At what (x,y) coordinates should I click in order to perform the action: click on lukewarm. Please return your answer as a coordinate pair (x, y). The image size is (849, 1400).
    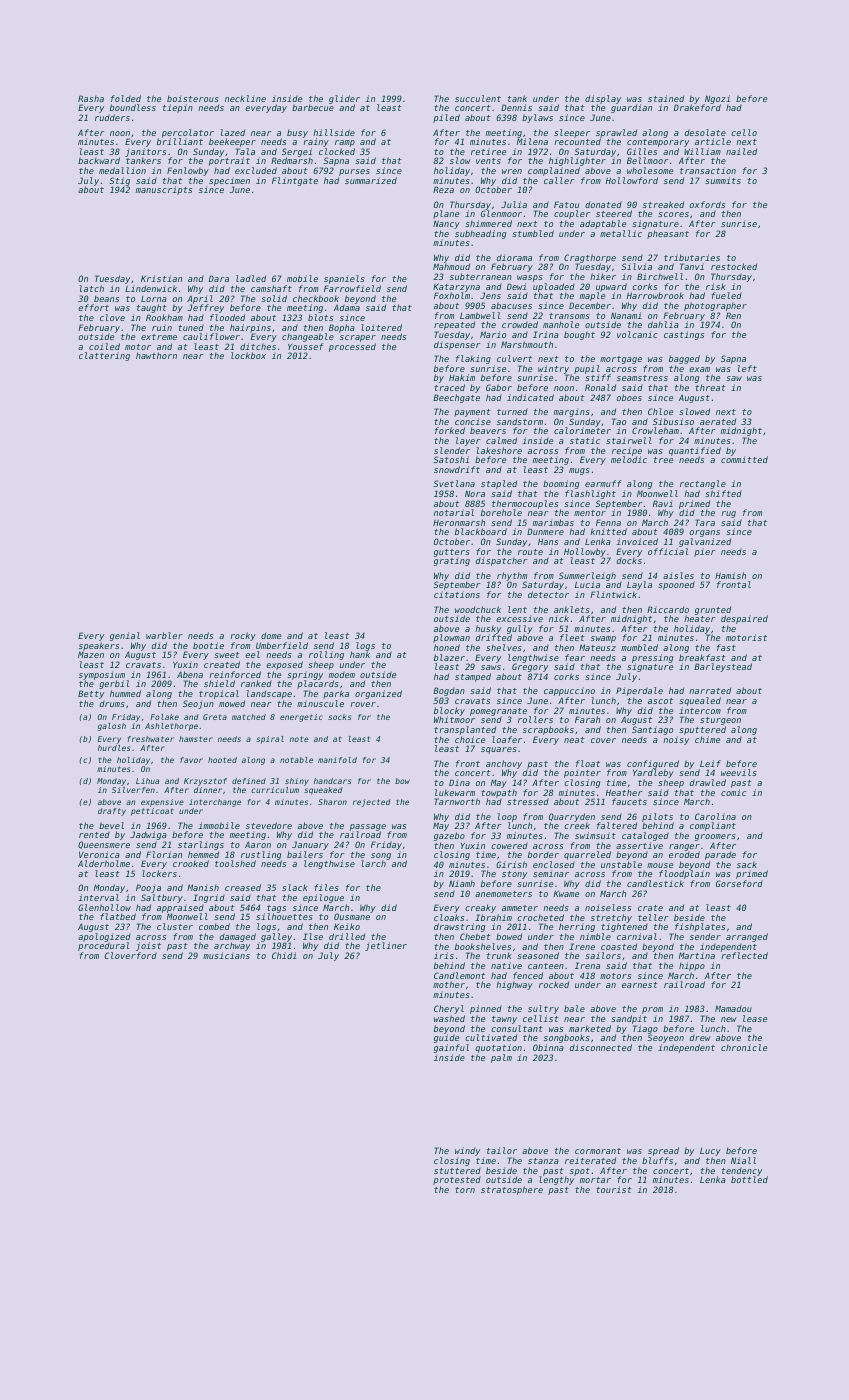
    Looking at the image, I should click on (455, 792).
